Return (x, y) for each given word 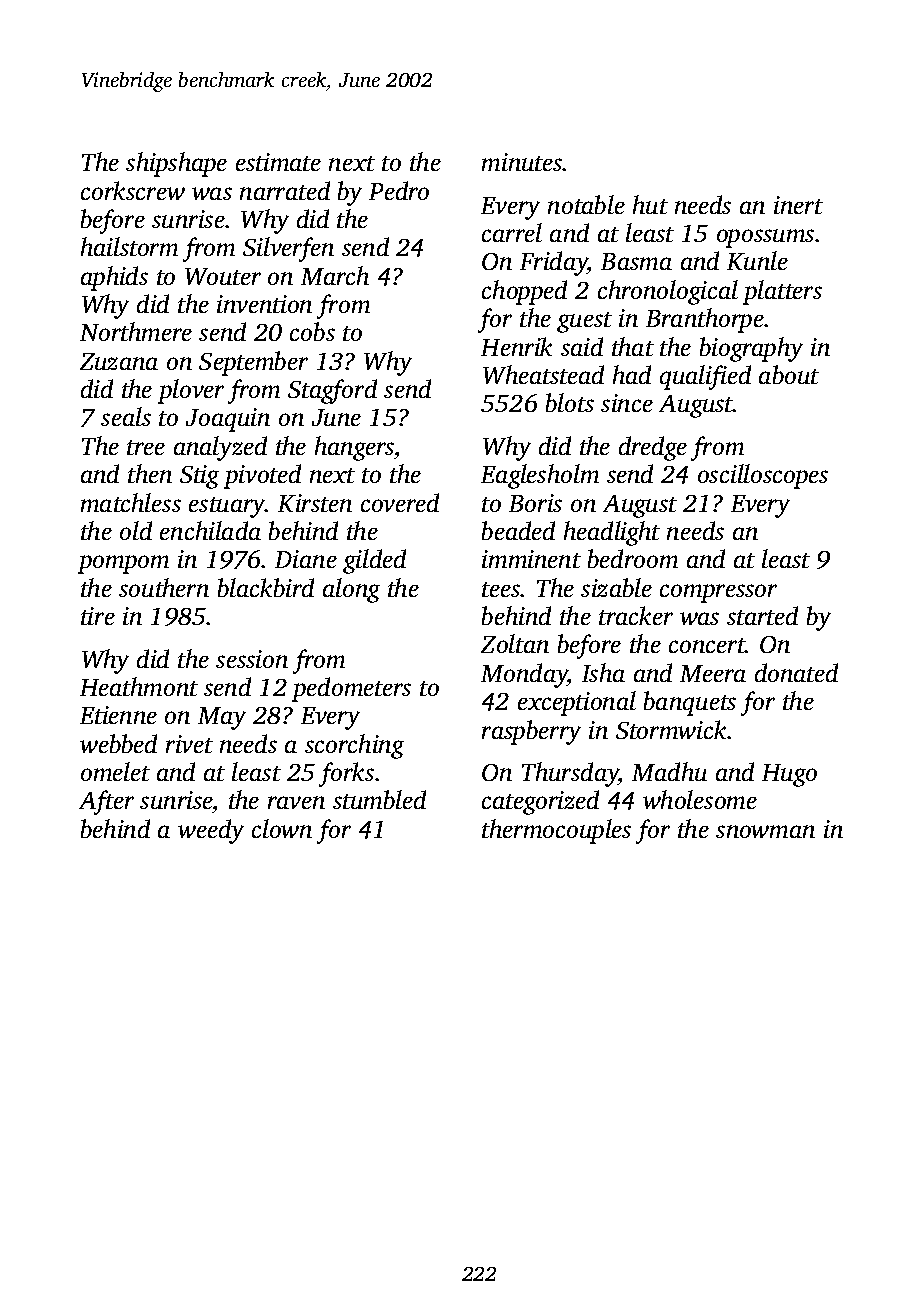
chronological (668, 292)
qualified (705, 377)
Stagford (332, 391)
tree (146, 447)
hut (650, 204)
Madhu (669, 771)
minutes (522, 162)
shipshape (176, 164)
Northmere (136, 331)
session (252, 659)
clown (282, 828)
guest (584, 322)
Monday (524, 675)
